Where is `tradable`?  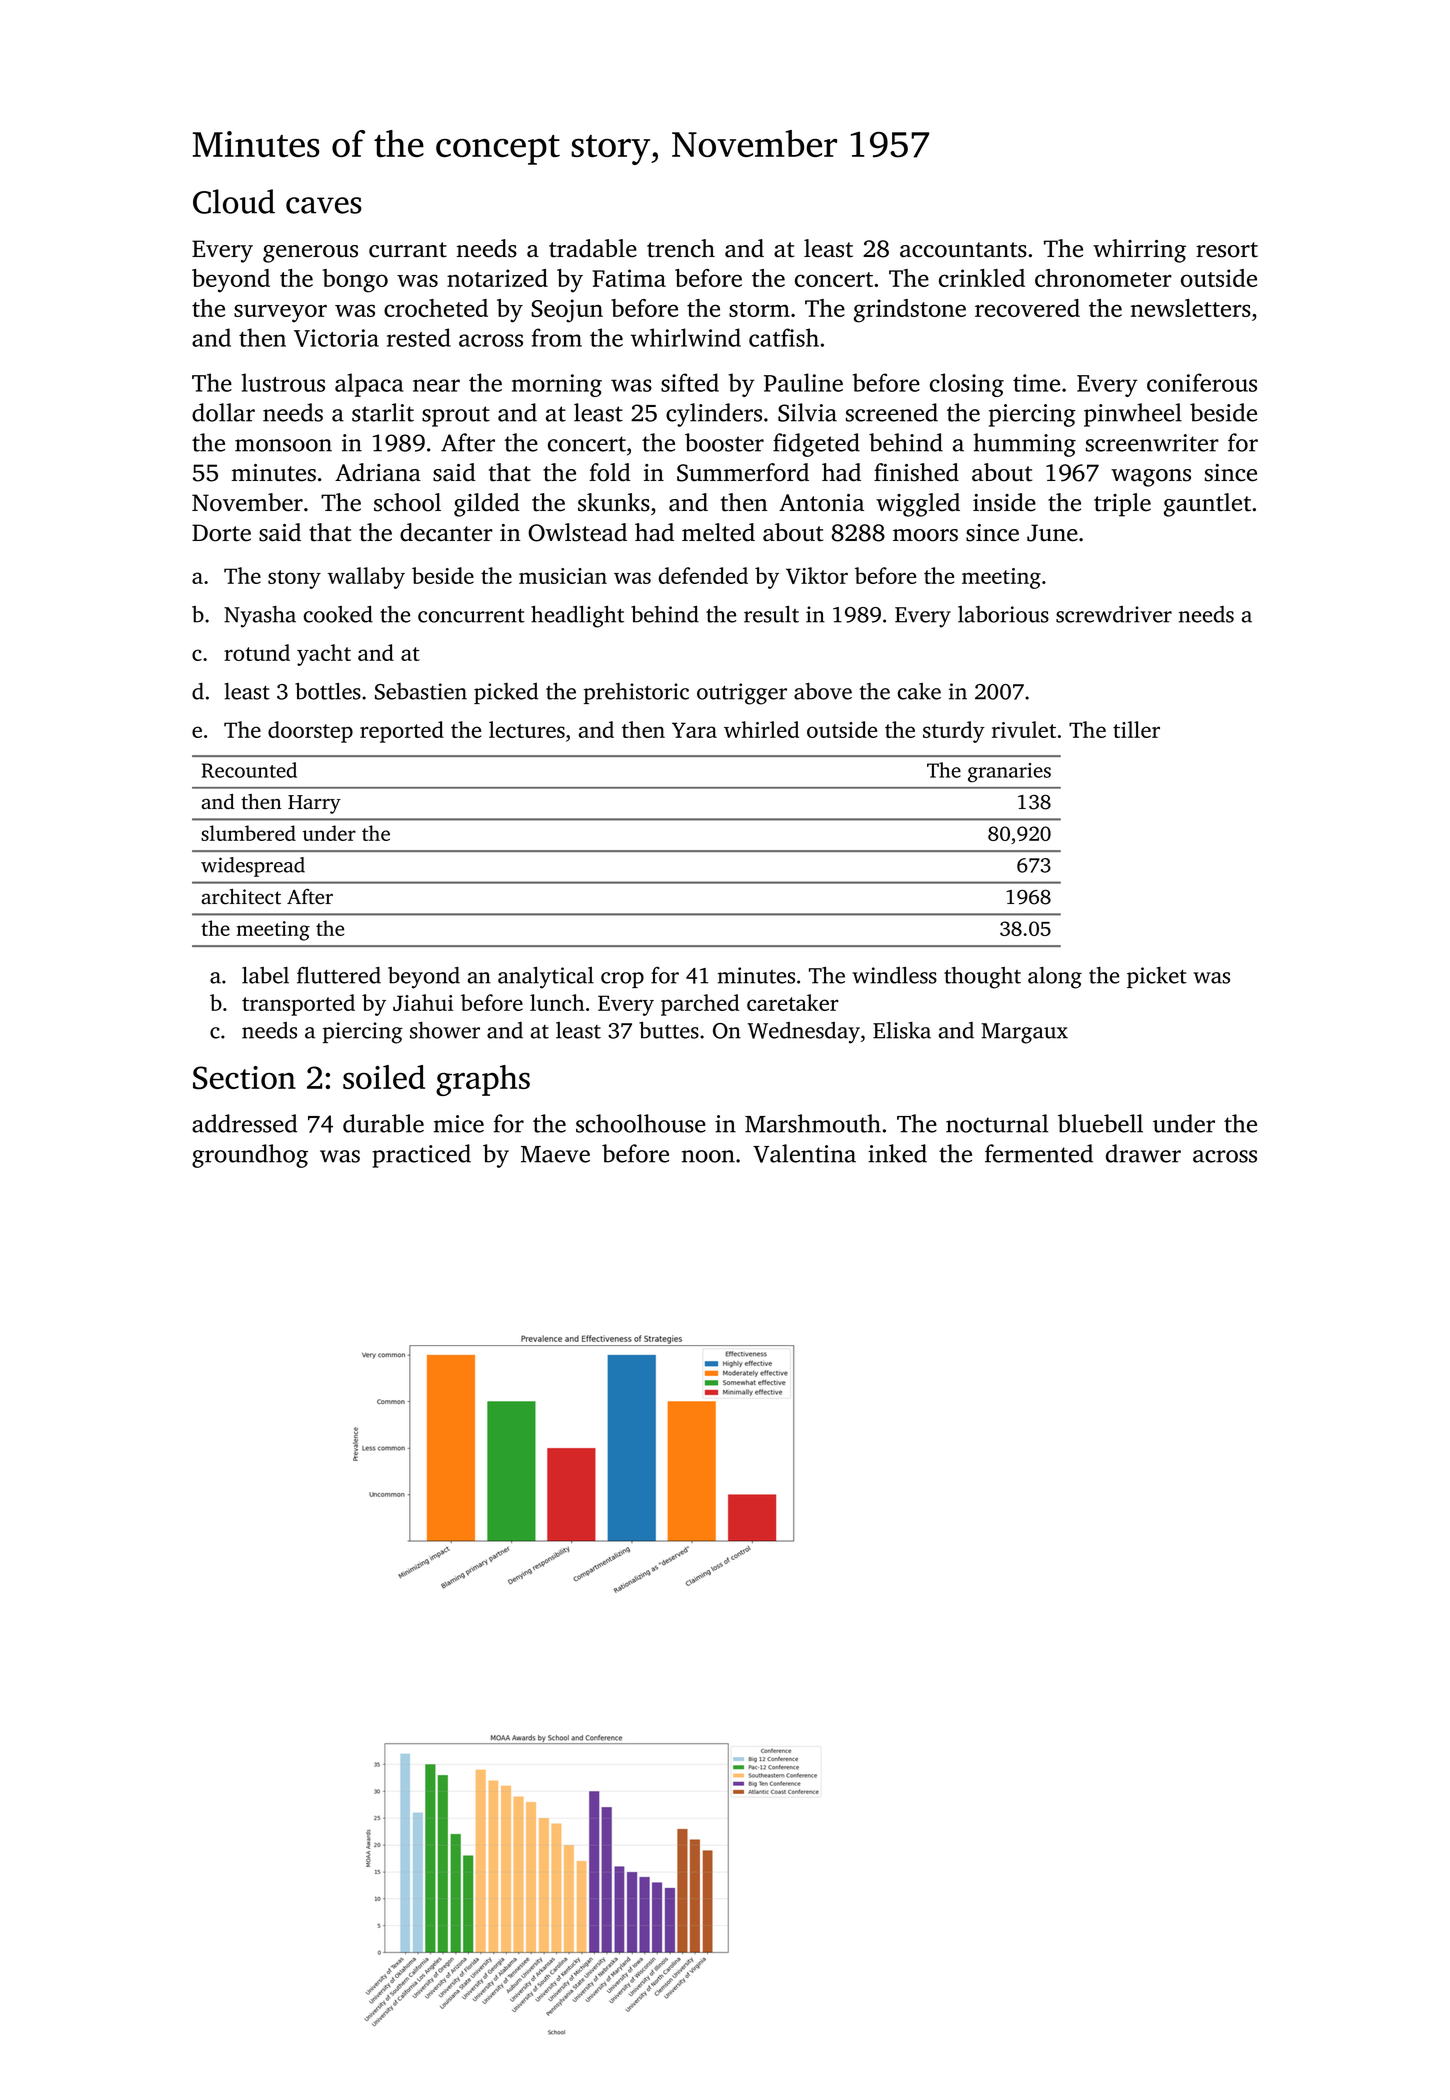 tradable is located at coordinates (593, 248).
